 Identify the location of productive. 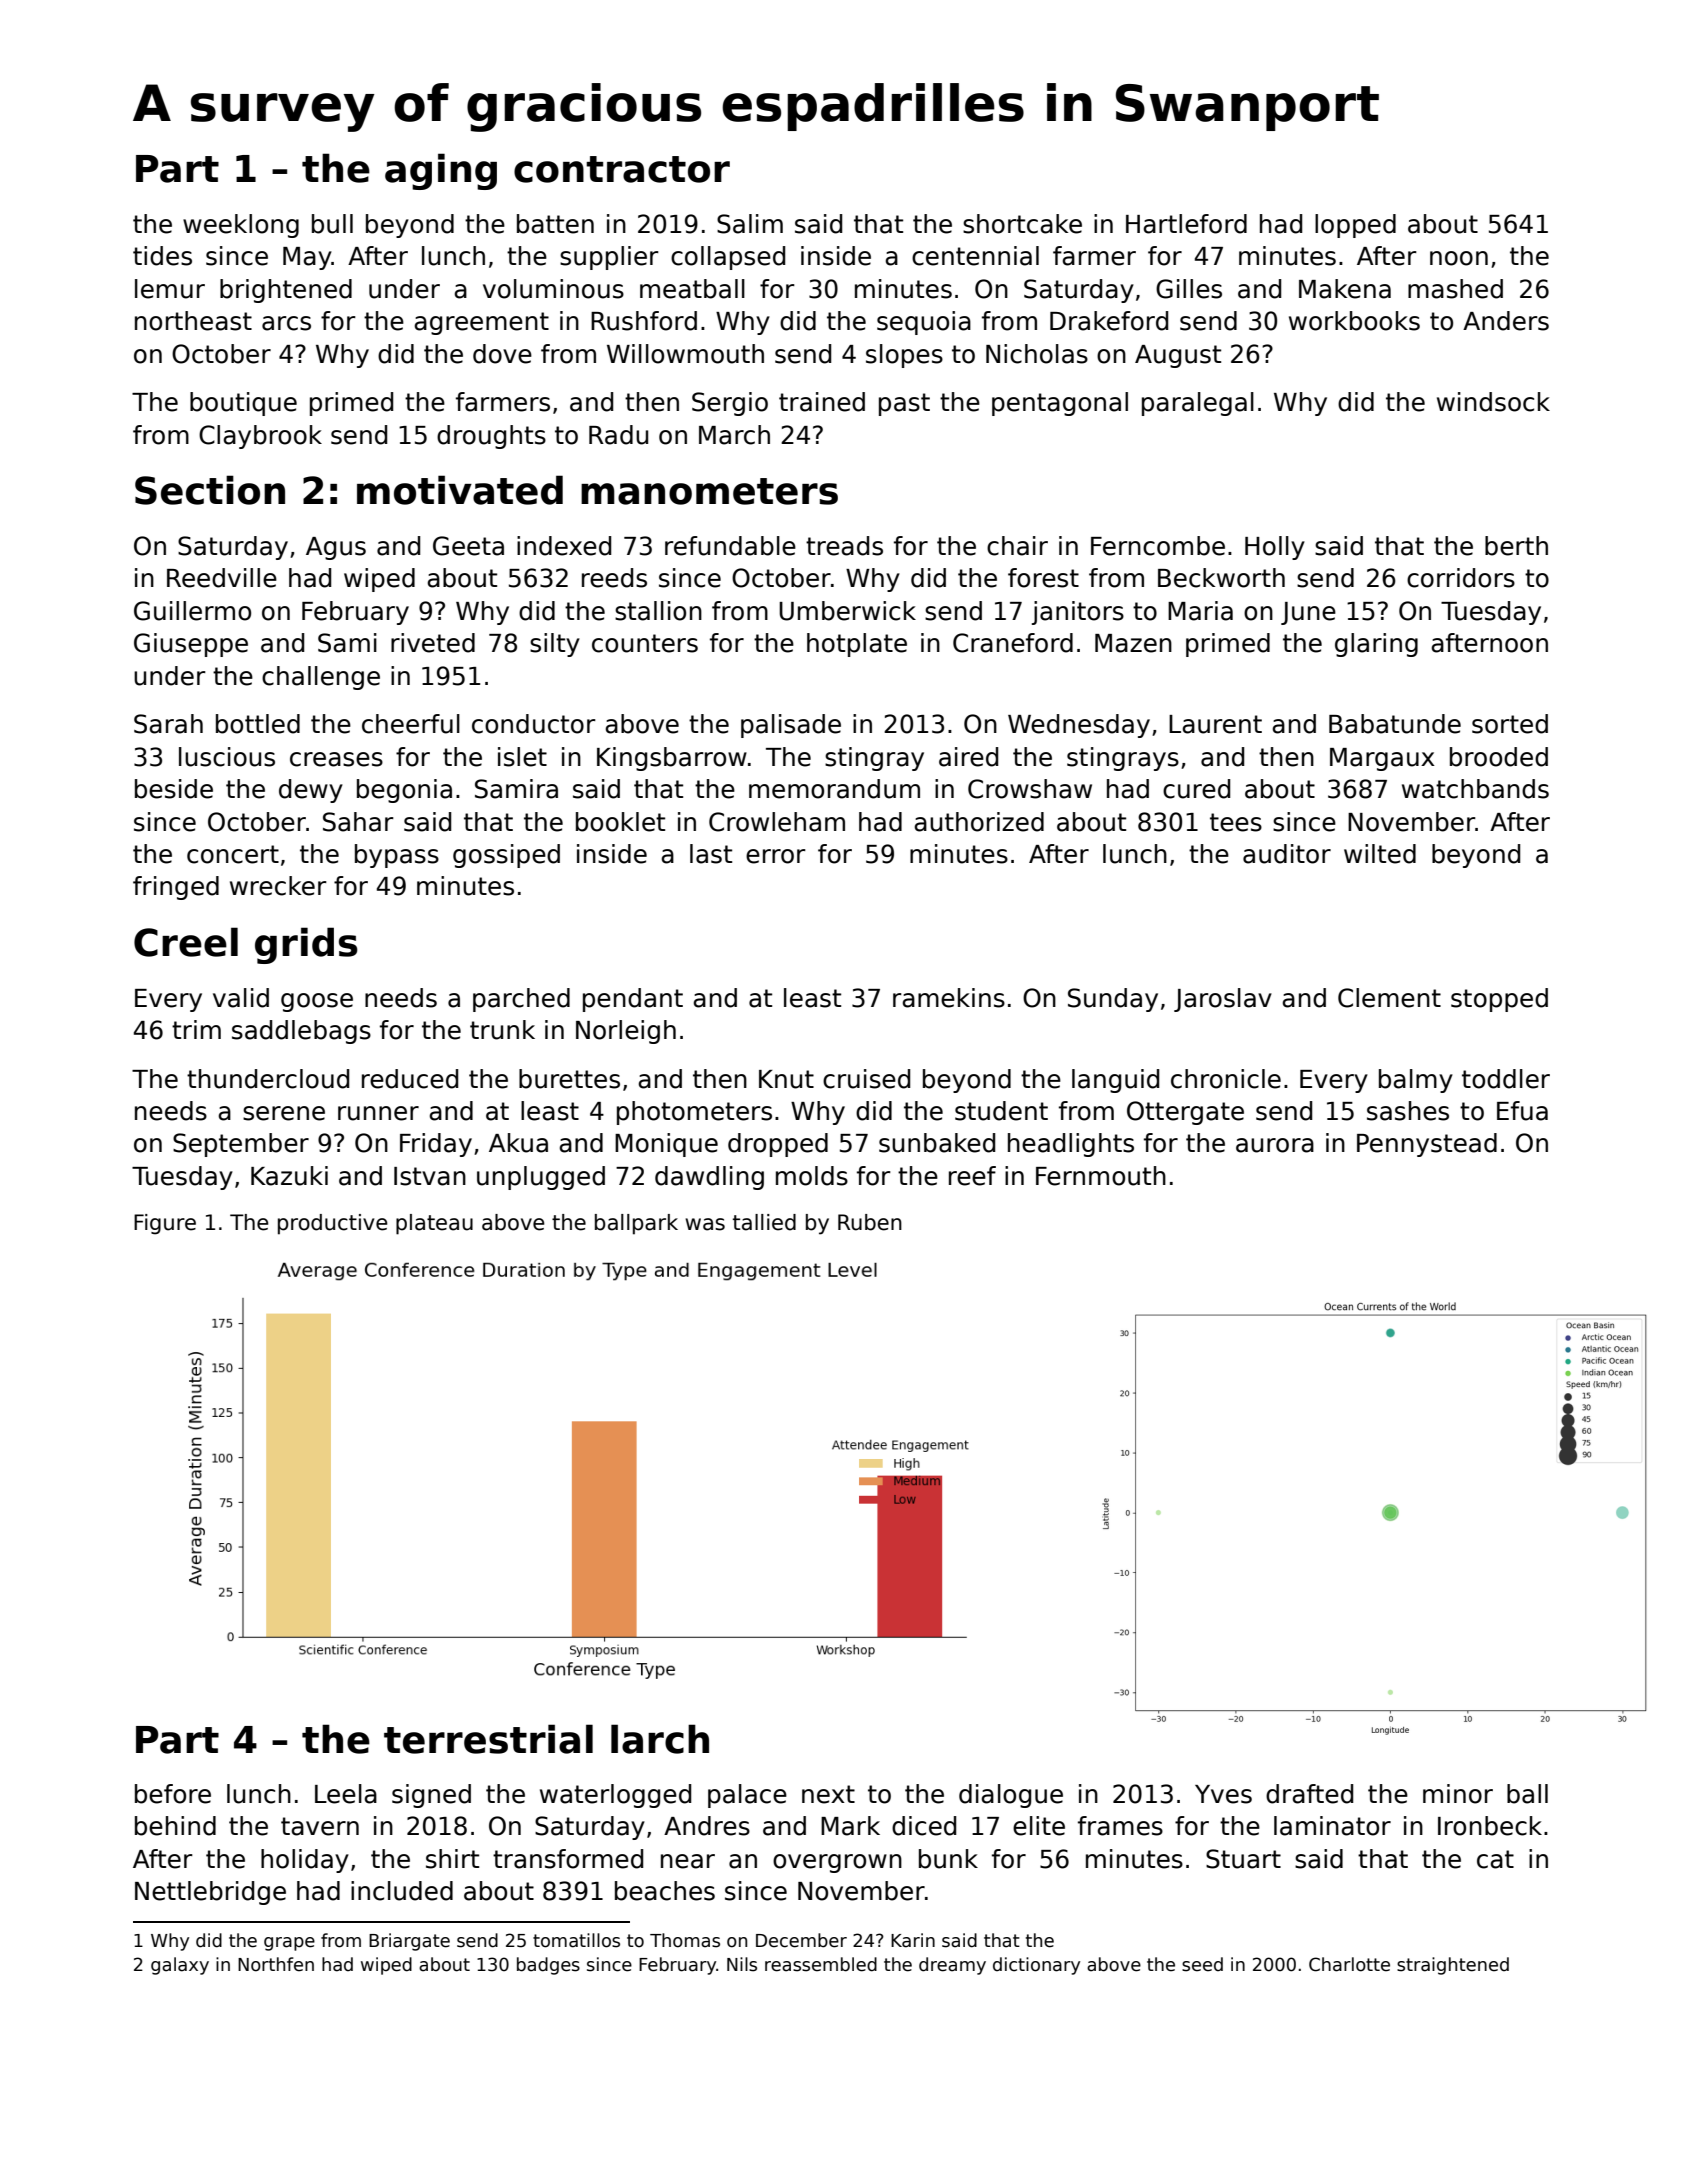
(333, 1224).
